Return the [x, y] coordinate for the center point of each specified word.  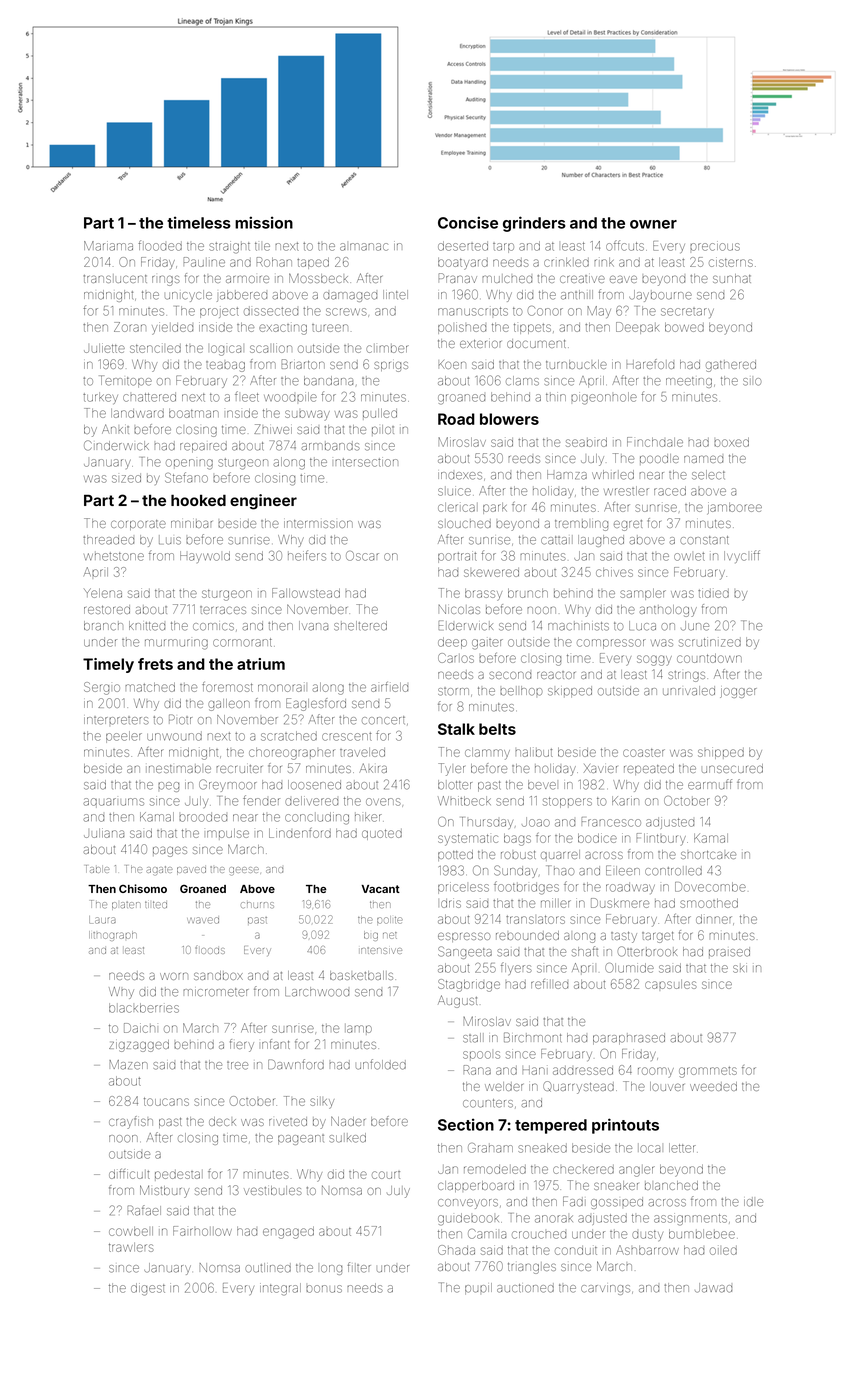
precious [715, 246]
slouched [464, 523]
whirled [613, 475]
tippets [532, 328]
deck [222, 1121]
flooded [160, 245]
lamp [358, 1029]
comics [213, 627]
